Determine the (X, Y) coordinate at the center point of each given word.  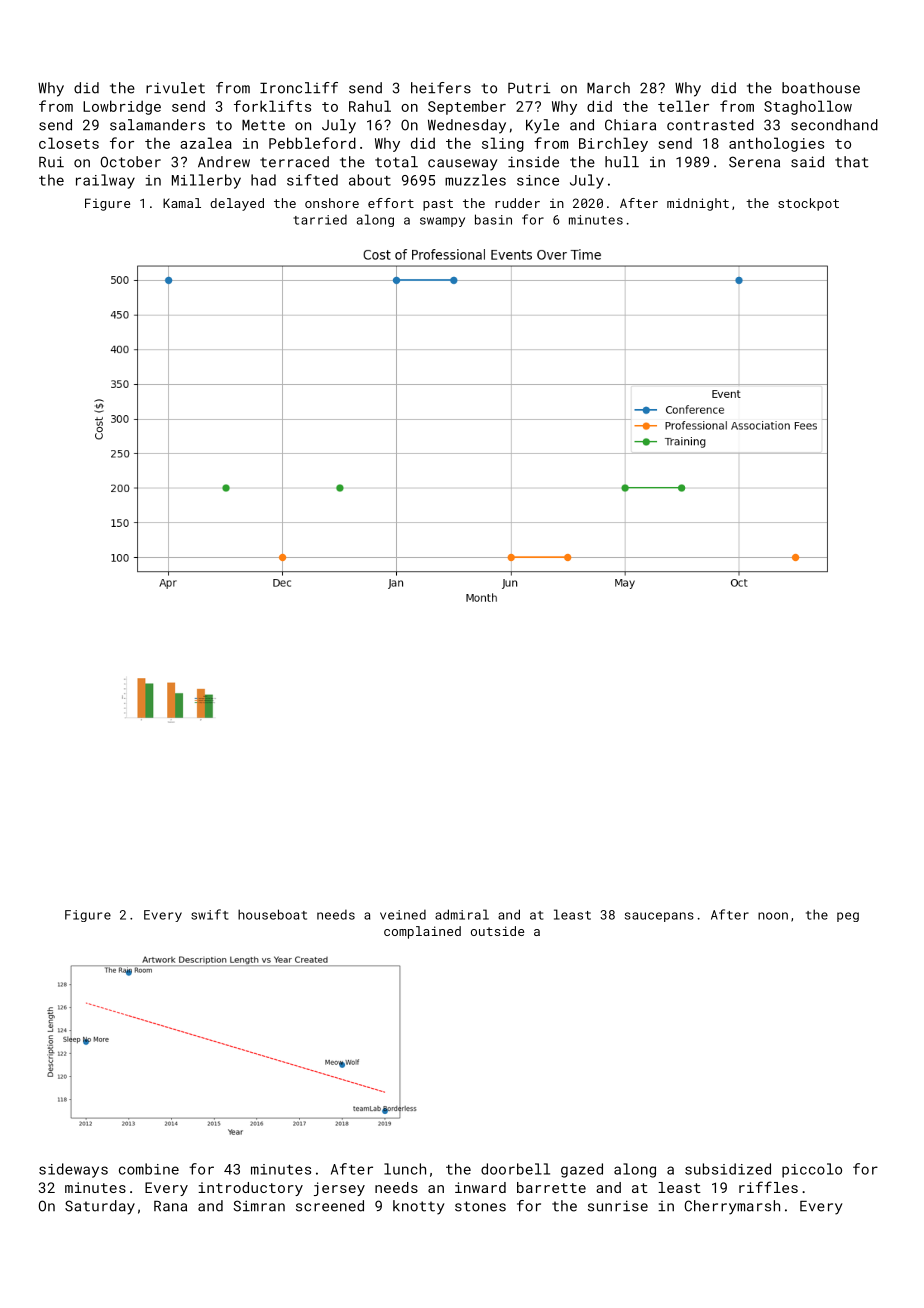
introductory (250, 1189)
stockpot (808, 204)
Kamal (182, 203)
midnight (698, 204)
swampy (442, 222)
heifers (441, 88)
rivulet (175, 88)
